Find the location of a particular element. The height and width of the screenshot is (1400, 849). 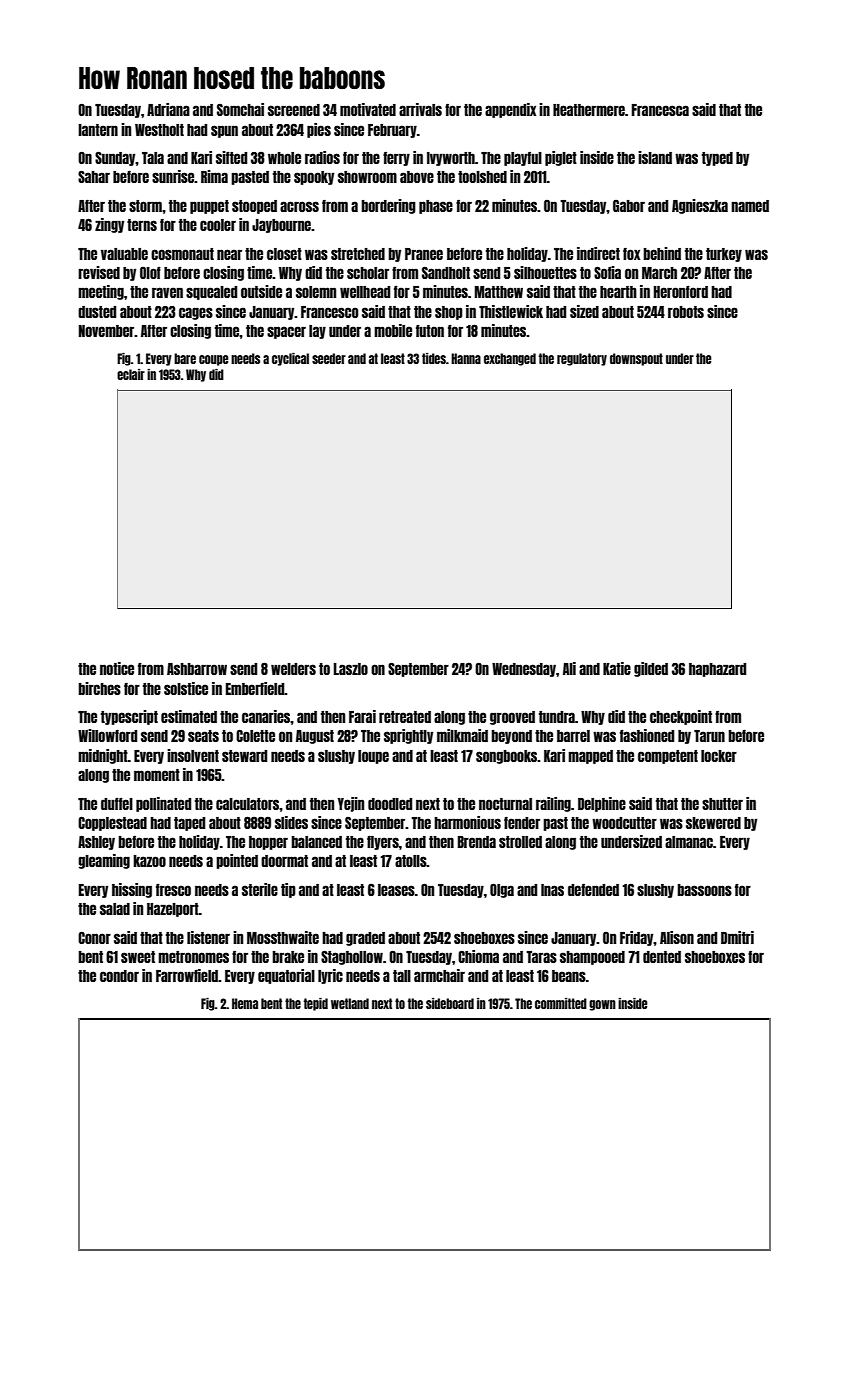

condor is located at coordinates (119, 976).
